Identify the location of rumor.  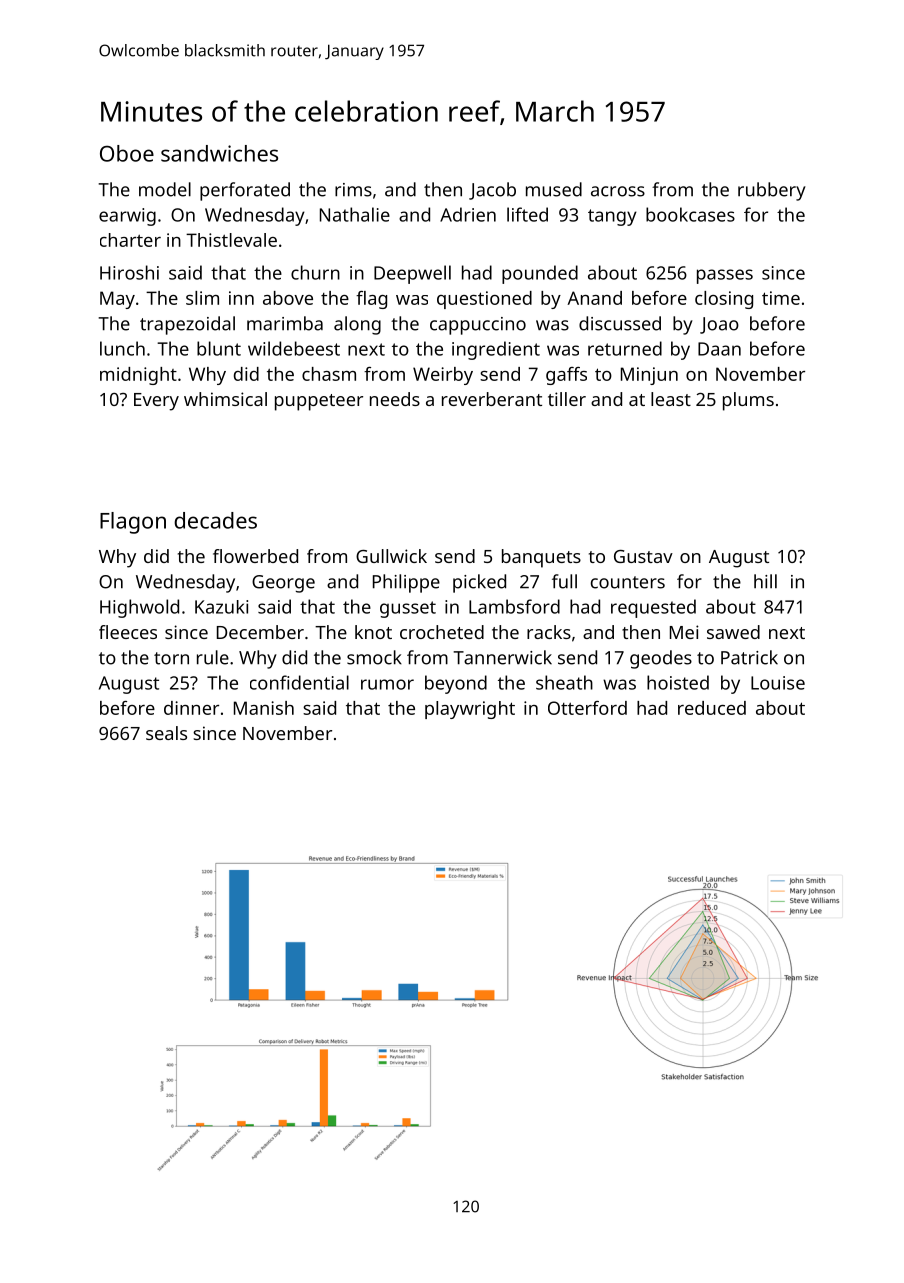
(387, 684).
